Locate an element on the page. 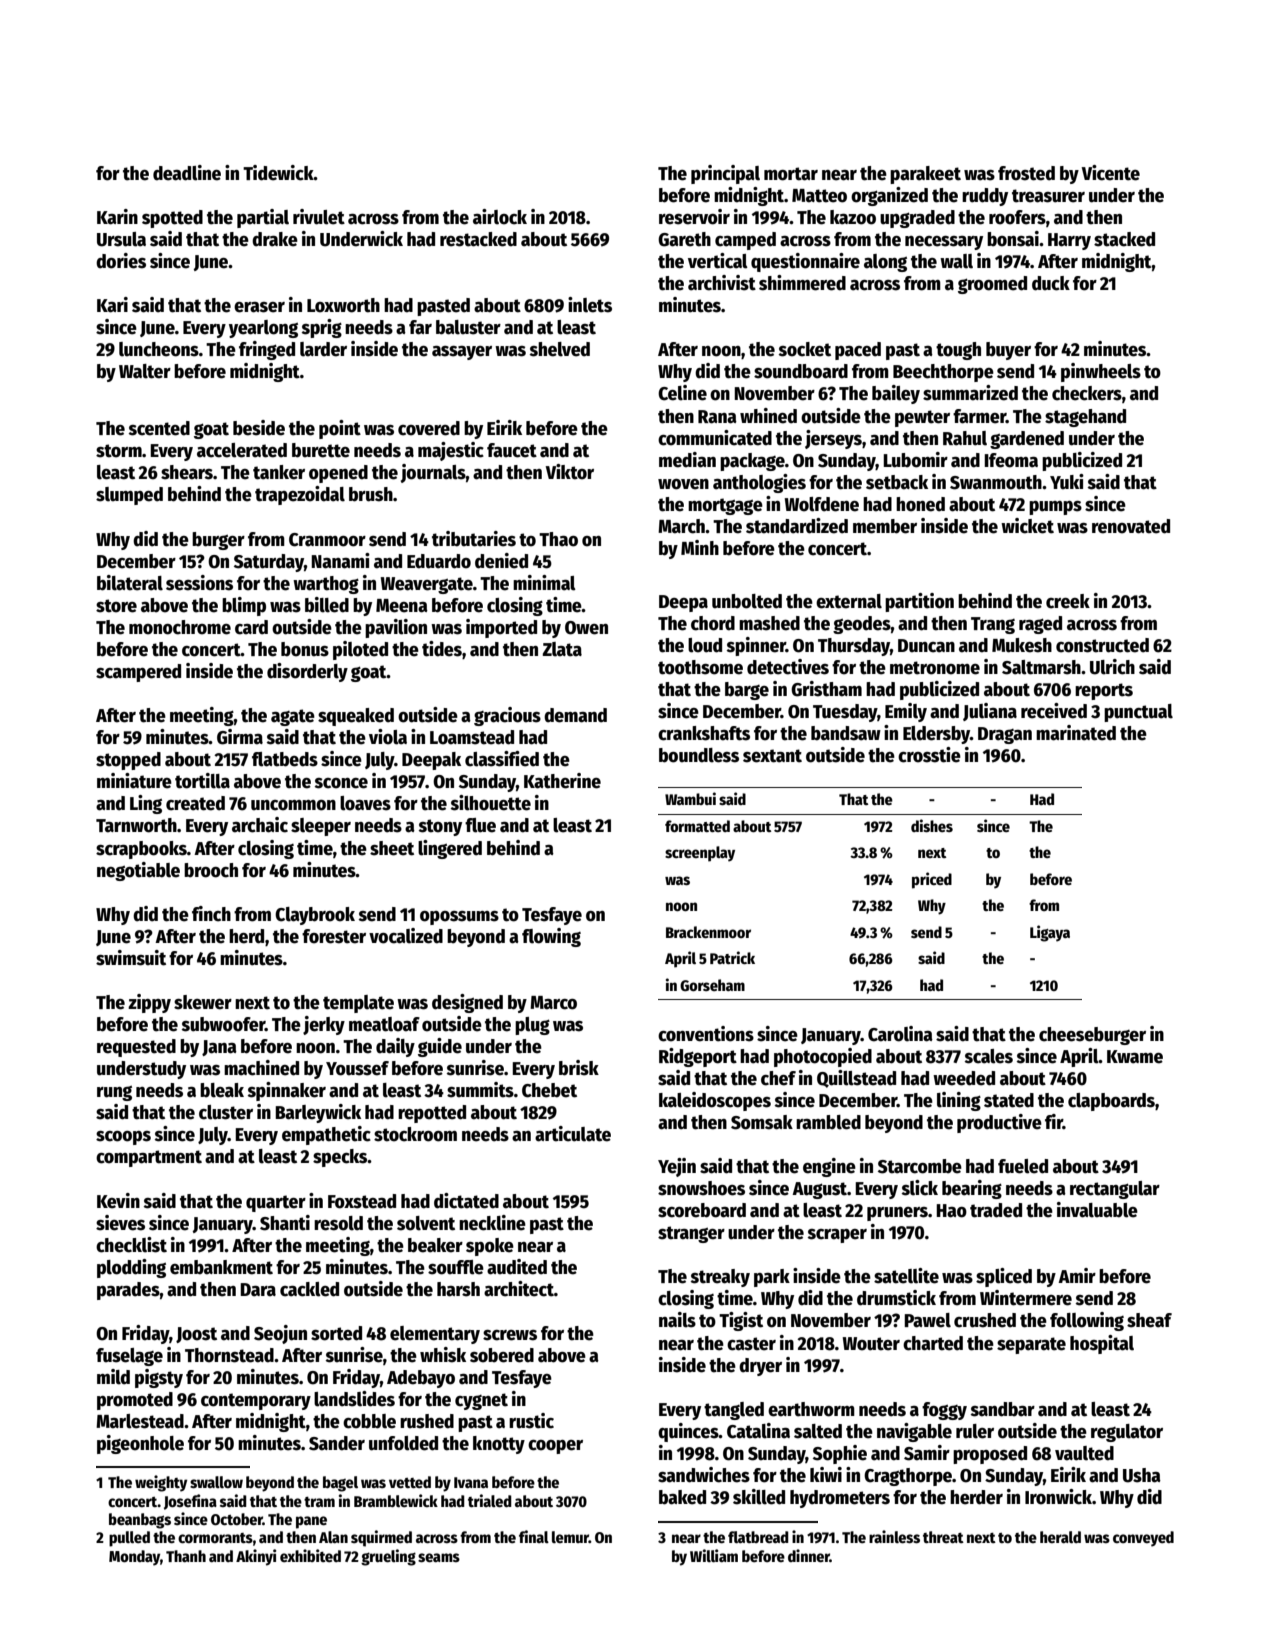 This document has width=1272, height=1646. Brackenmoor is located at coordinates (708, 932).
